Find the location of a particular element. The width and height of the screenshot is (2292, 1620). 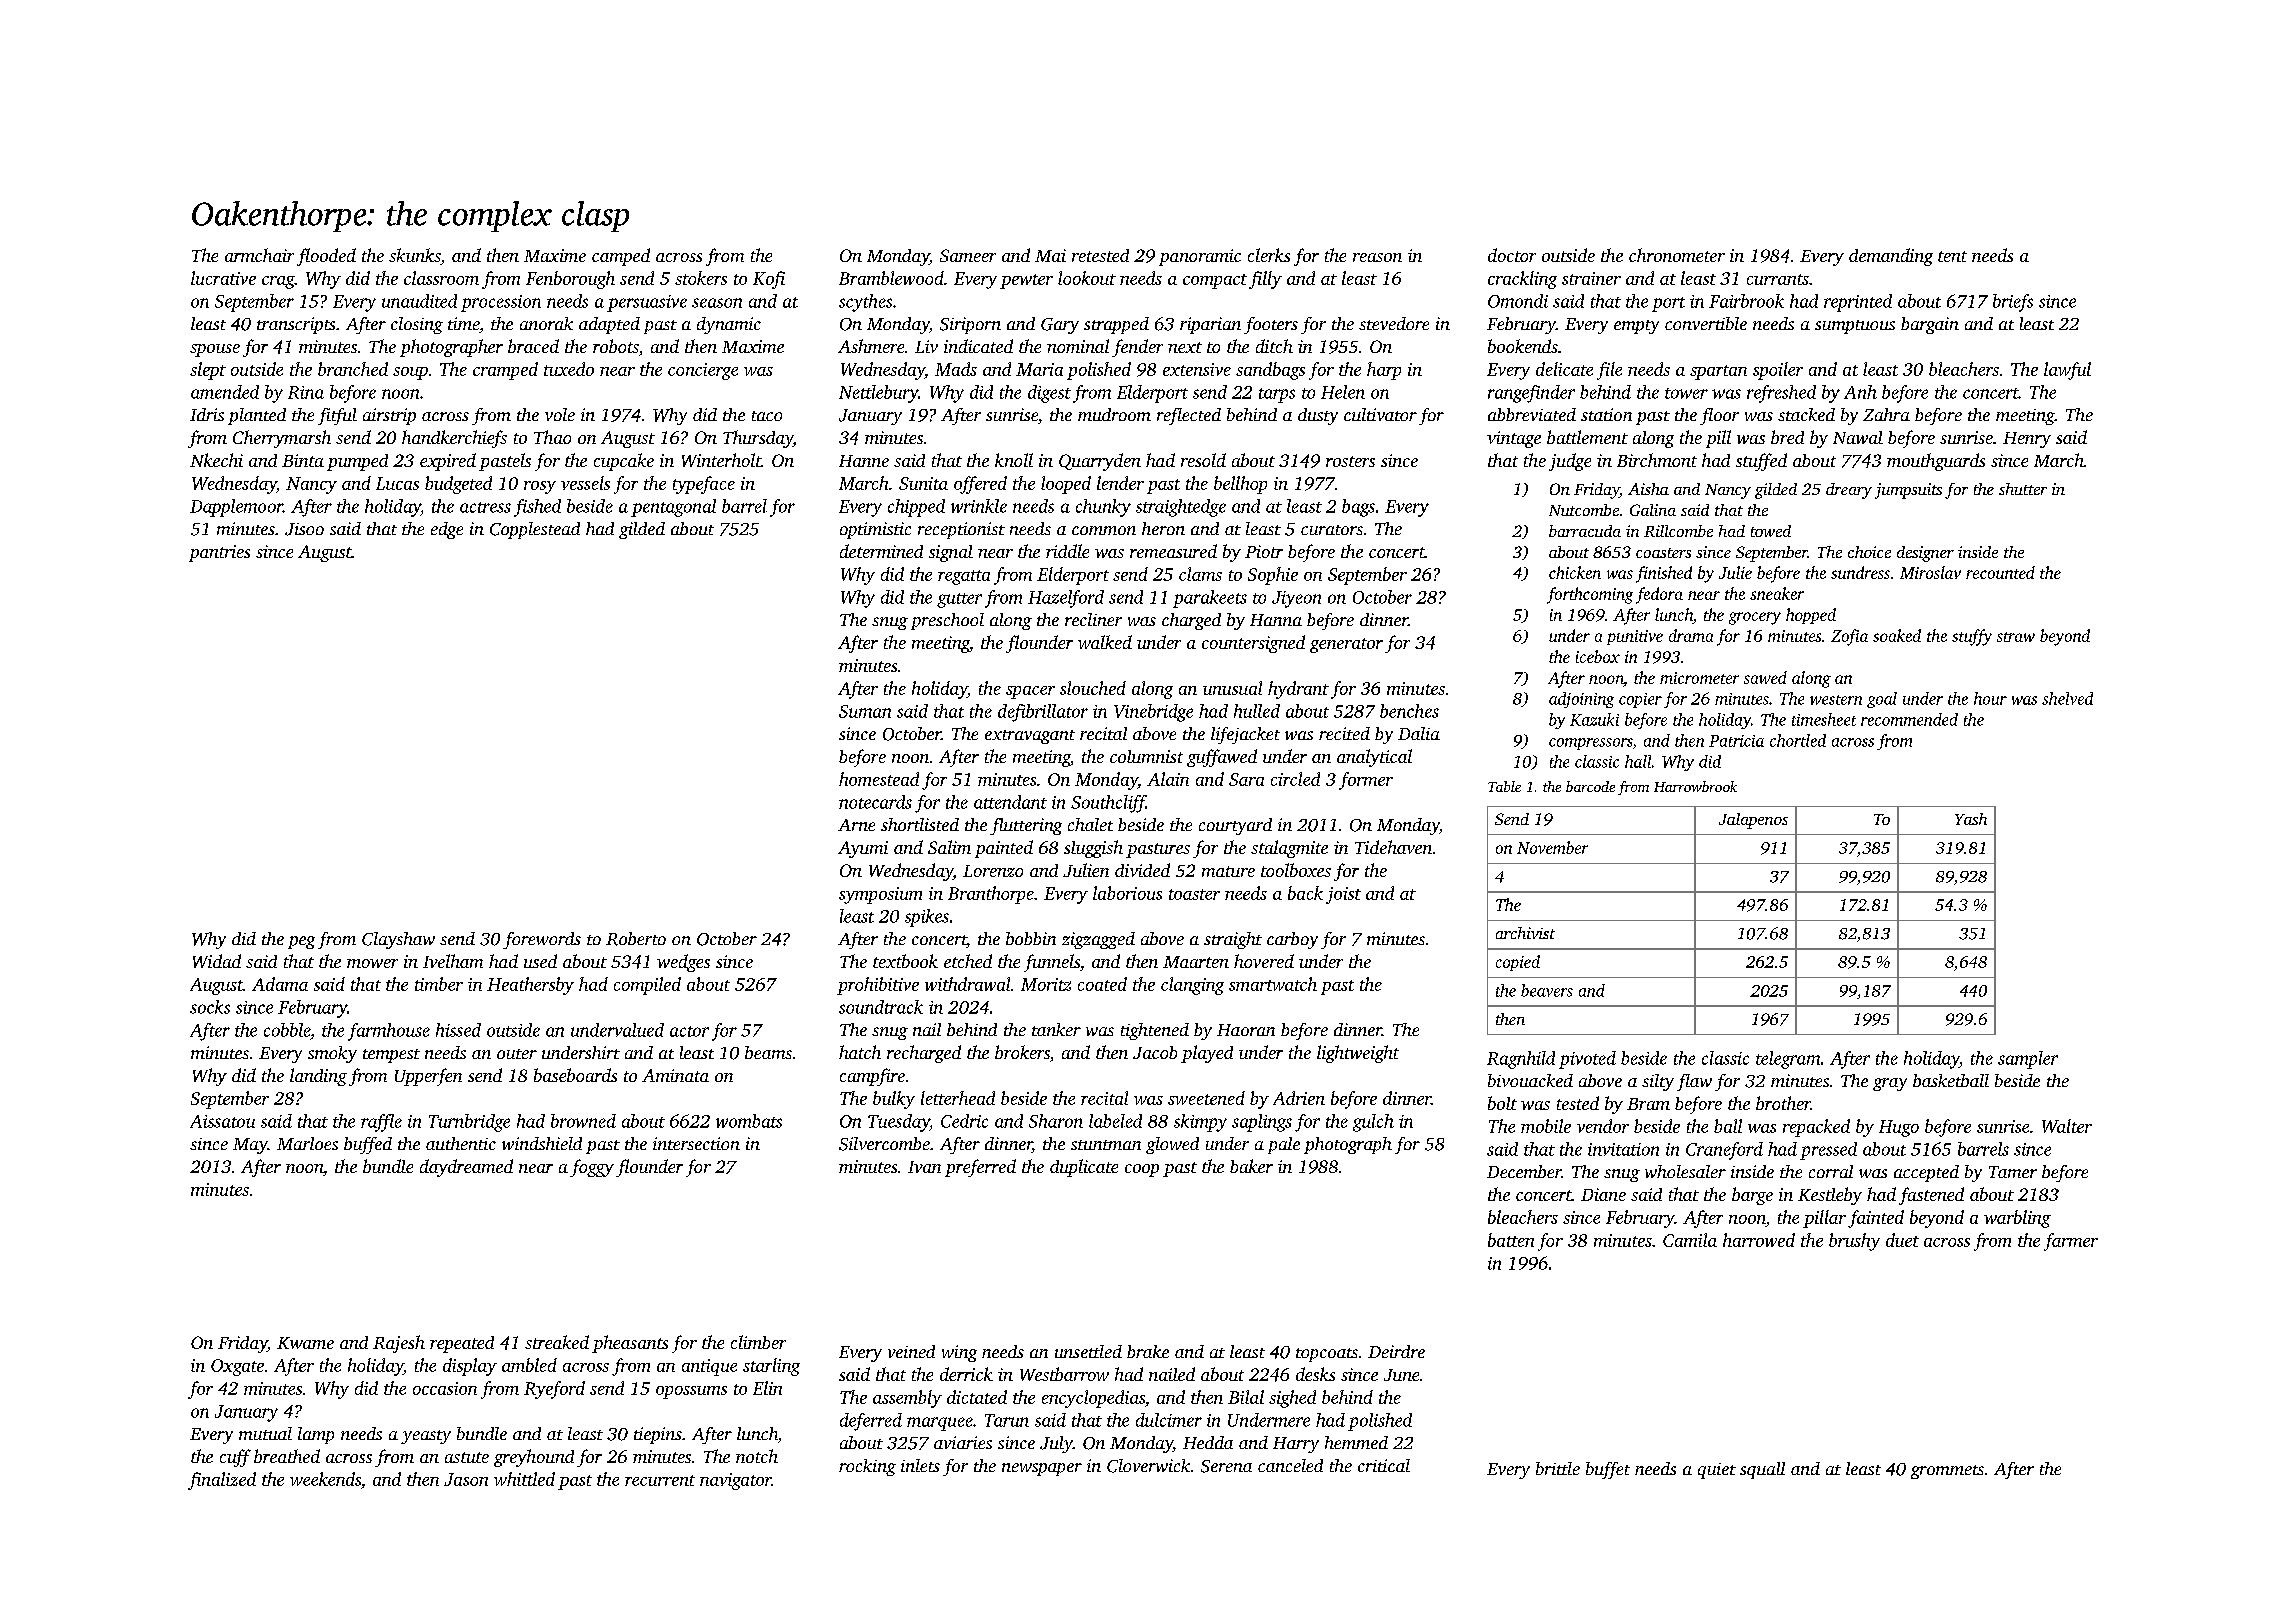

repeated is located at coordinates (462, 1344).
